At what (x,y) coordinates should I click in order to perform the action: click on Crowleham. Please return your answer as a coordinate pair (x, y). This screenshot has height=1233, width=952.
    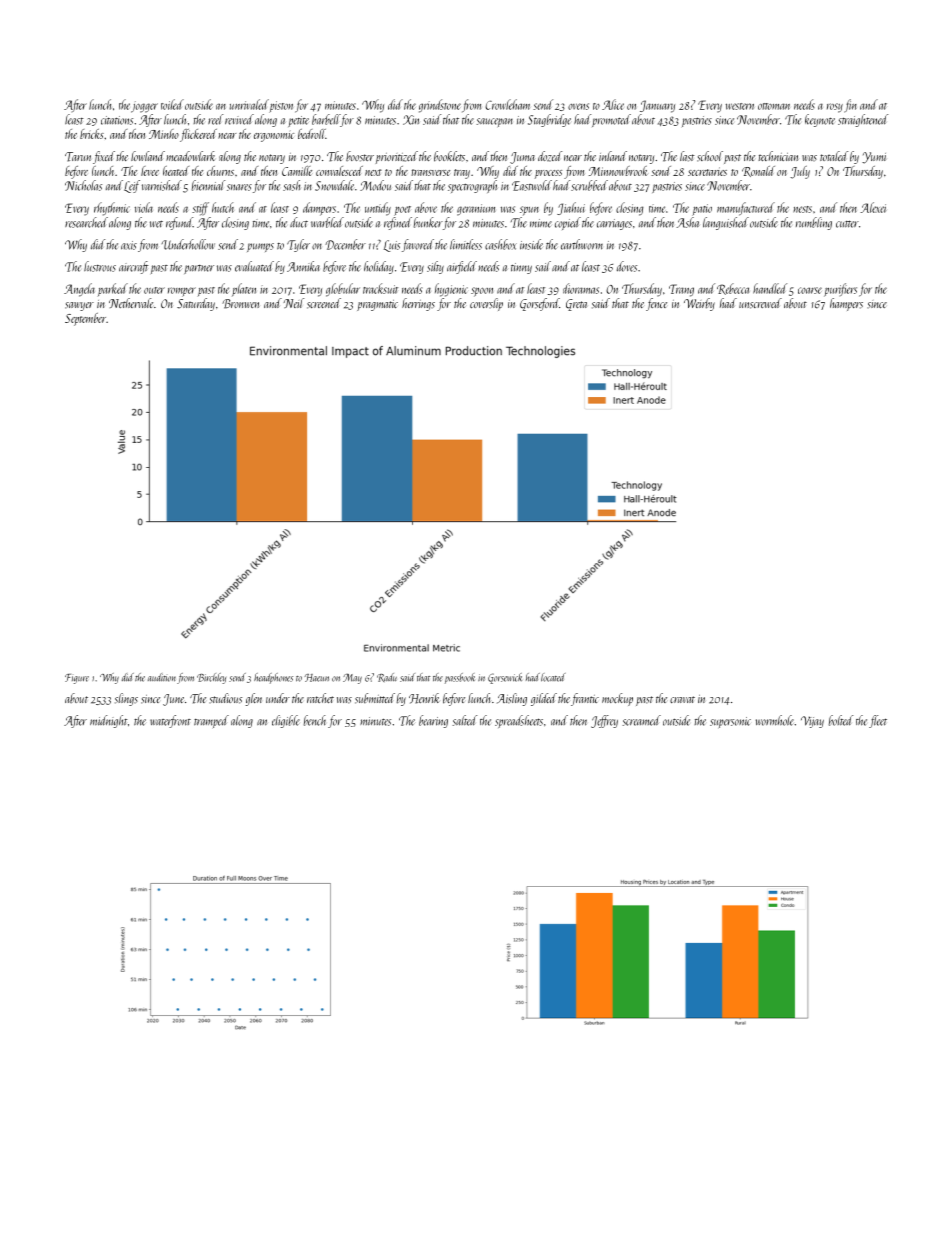
    Looking at the image, I should click on (507, 104).
